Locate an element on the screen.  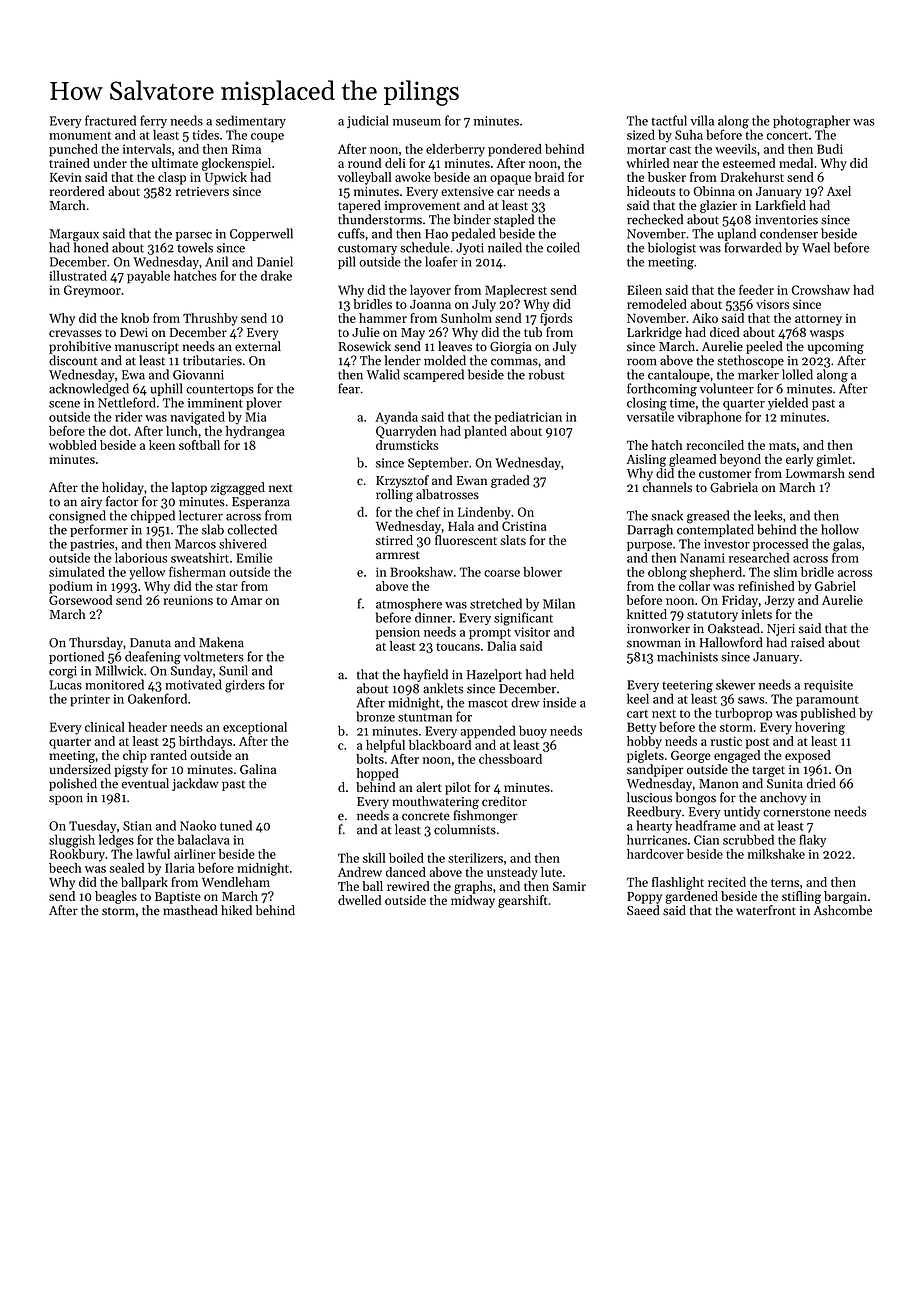
wobbled is located at coordinates (73, 445).
